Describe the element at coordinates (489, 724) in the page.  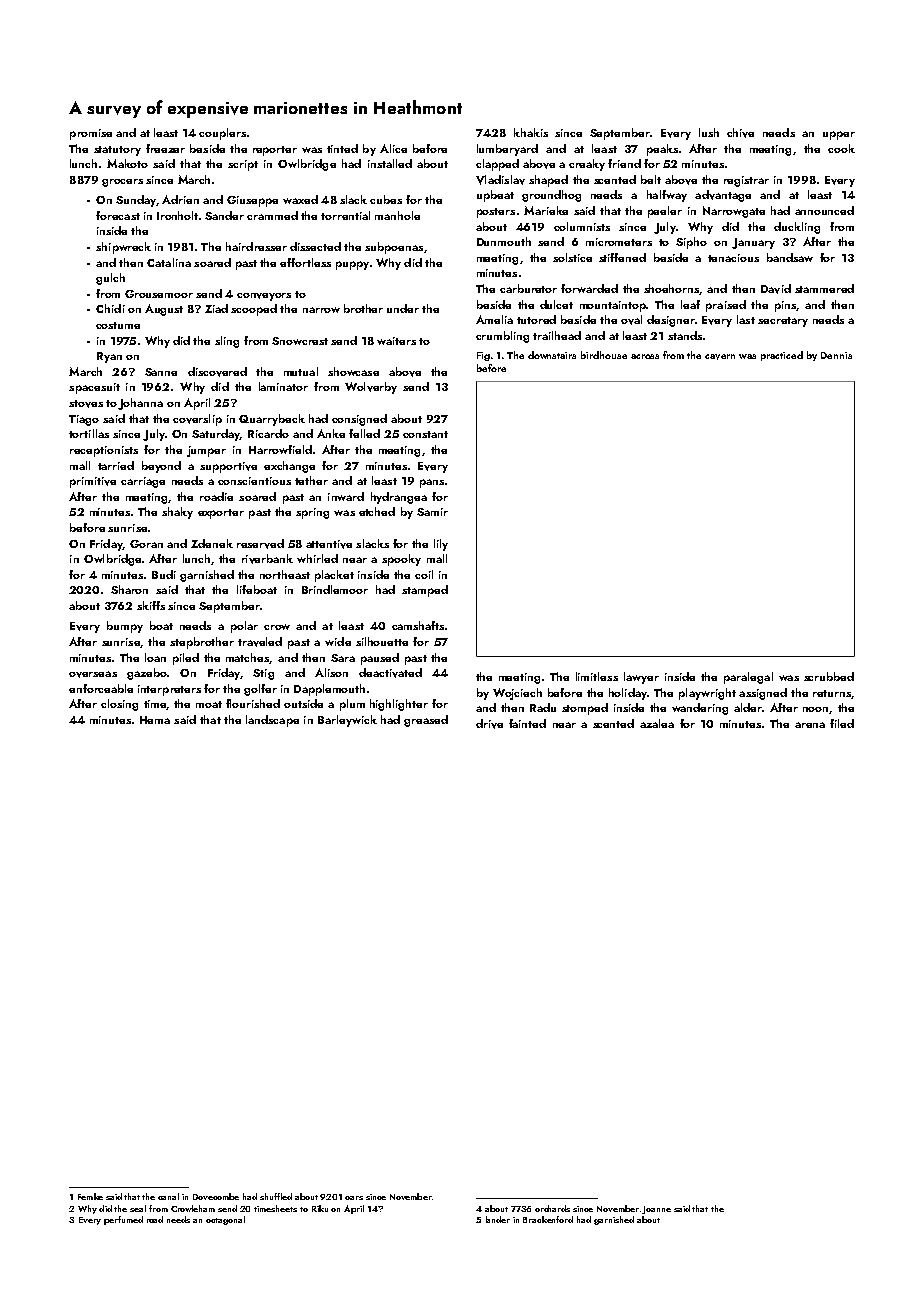
I see `drive` at that location.
